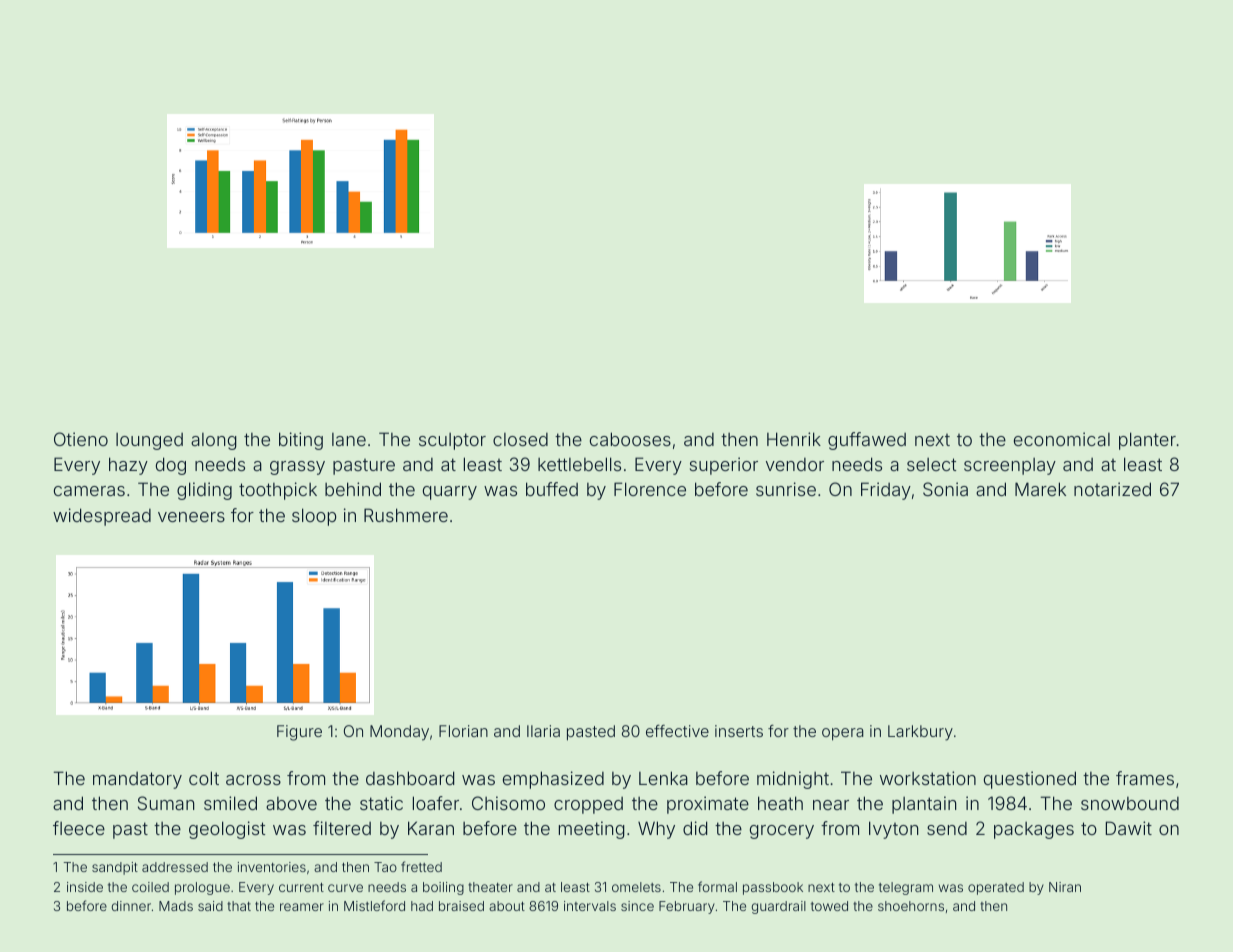  Describe the element at coordinates (406, 515) in the screenshot. I see `Rushmere` at that location.
